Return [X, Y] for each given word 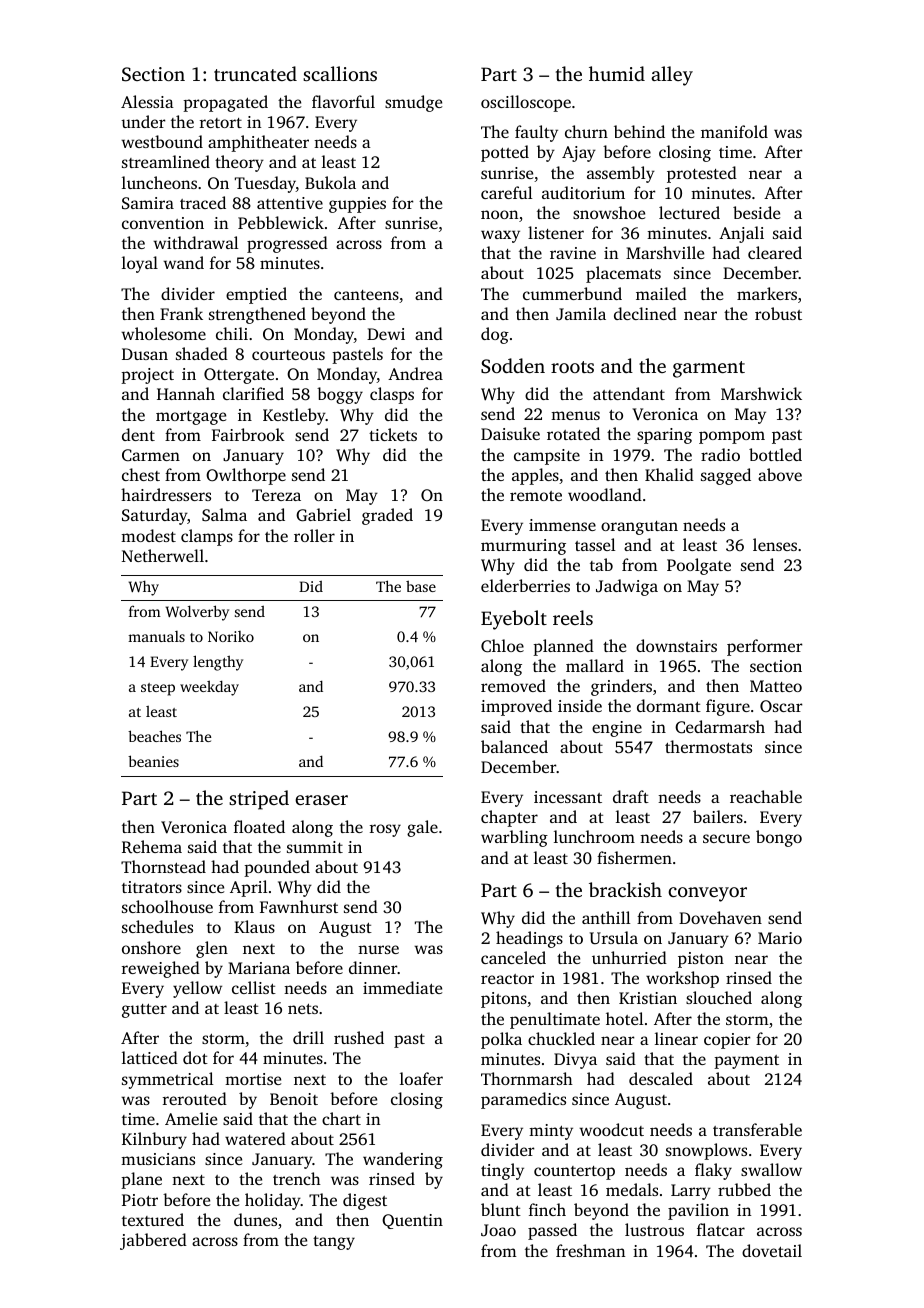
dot [195, 1057]
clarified [253, 393]
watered [255, 1138]
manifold [734, 131]
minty [551, 1132]
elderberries [525, 585]
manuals [156, 636]
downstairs [676, 645]
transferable [757, 1129]
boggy [340, 395]
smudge [413, 103]
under [143, 121]
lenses [775, 544]
